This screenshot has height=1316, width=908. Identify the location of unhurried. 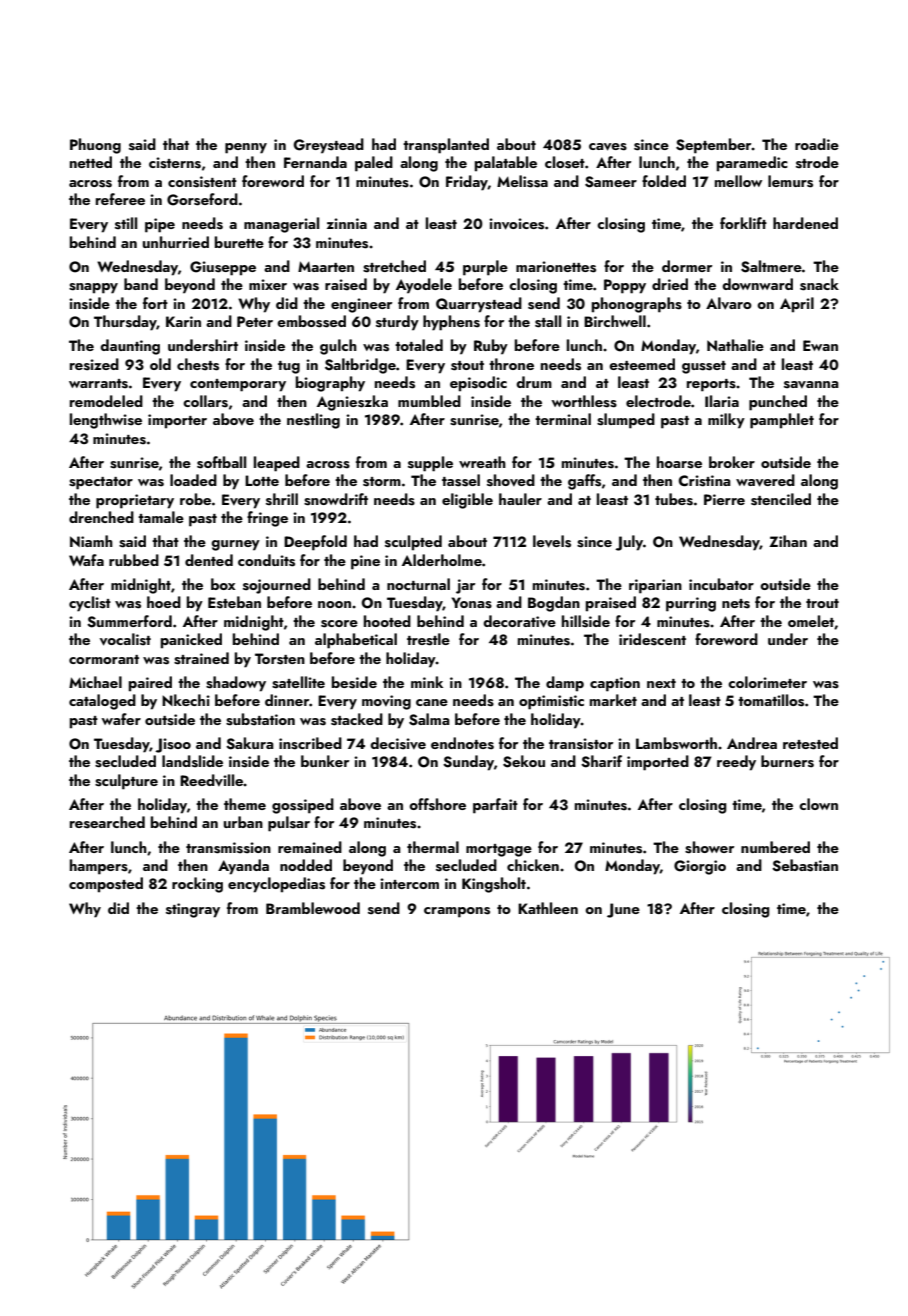
(176, 242).
